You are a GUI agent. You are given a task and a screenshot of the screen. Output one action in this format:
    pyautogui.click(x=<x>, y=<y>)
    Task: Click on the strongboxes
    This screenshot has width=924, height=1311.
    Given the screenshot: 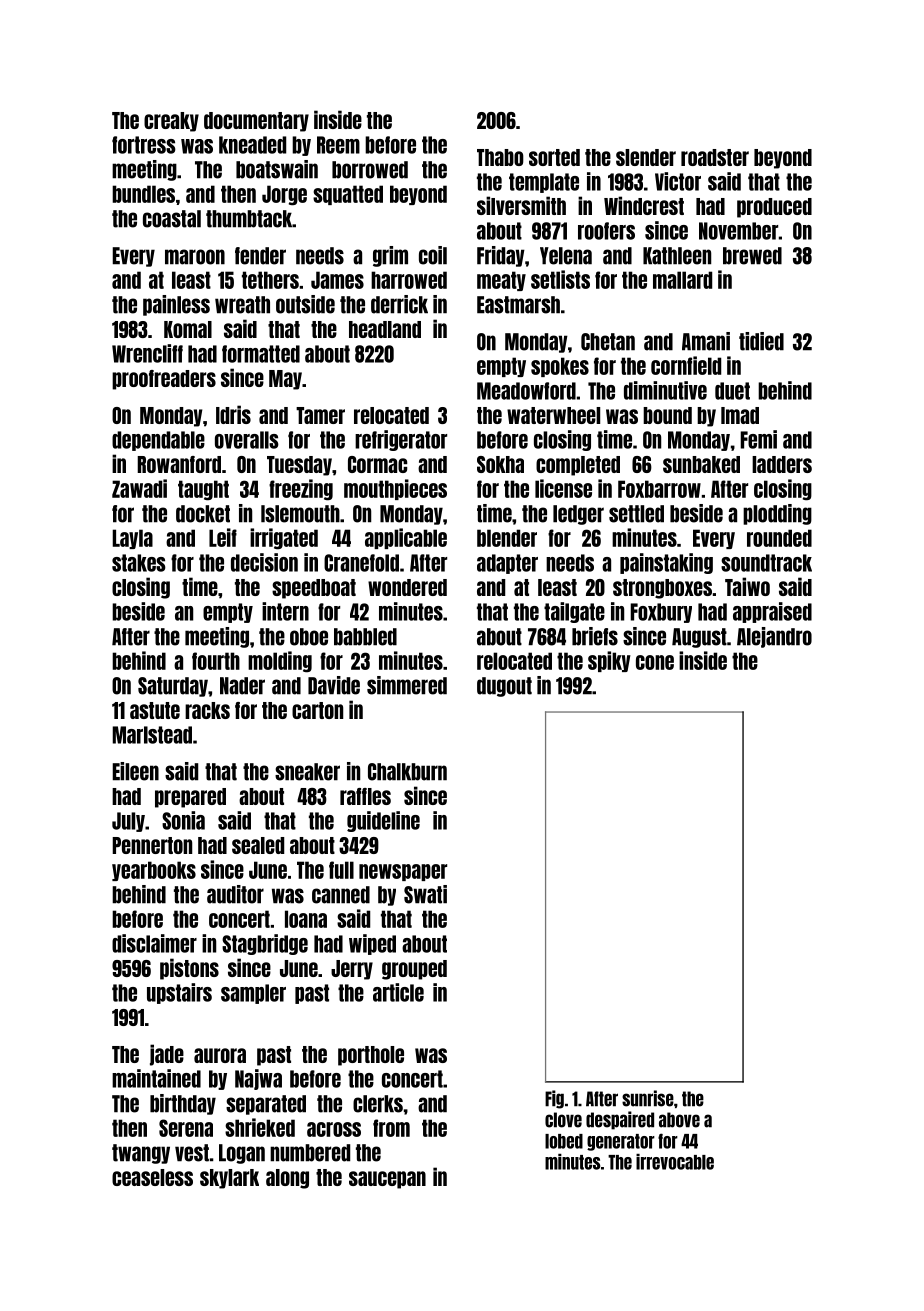 What is the action you would take?
    pyautogui.click(x=662, y=589)
